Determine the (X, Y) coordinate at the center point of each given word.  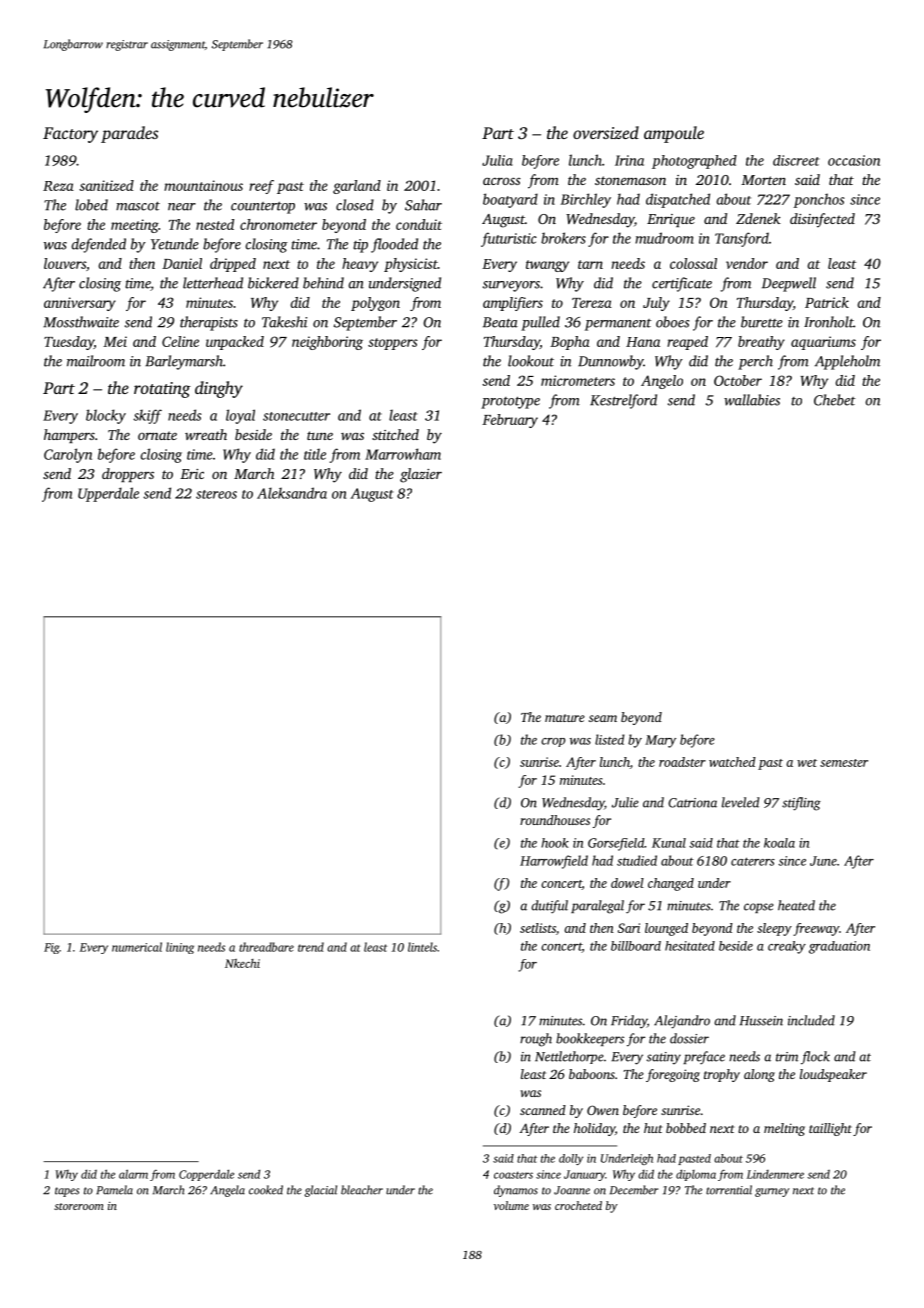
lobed (91, 205)
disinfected (822, 220)
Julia (497, 160)
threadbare (266, 947)
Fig (51, 948)
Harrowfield (554, 862)
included (811, 1020)
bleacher (362, 1190)
